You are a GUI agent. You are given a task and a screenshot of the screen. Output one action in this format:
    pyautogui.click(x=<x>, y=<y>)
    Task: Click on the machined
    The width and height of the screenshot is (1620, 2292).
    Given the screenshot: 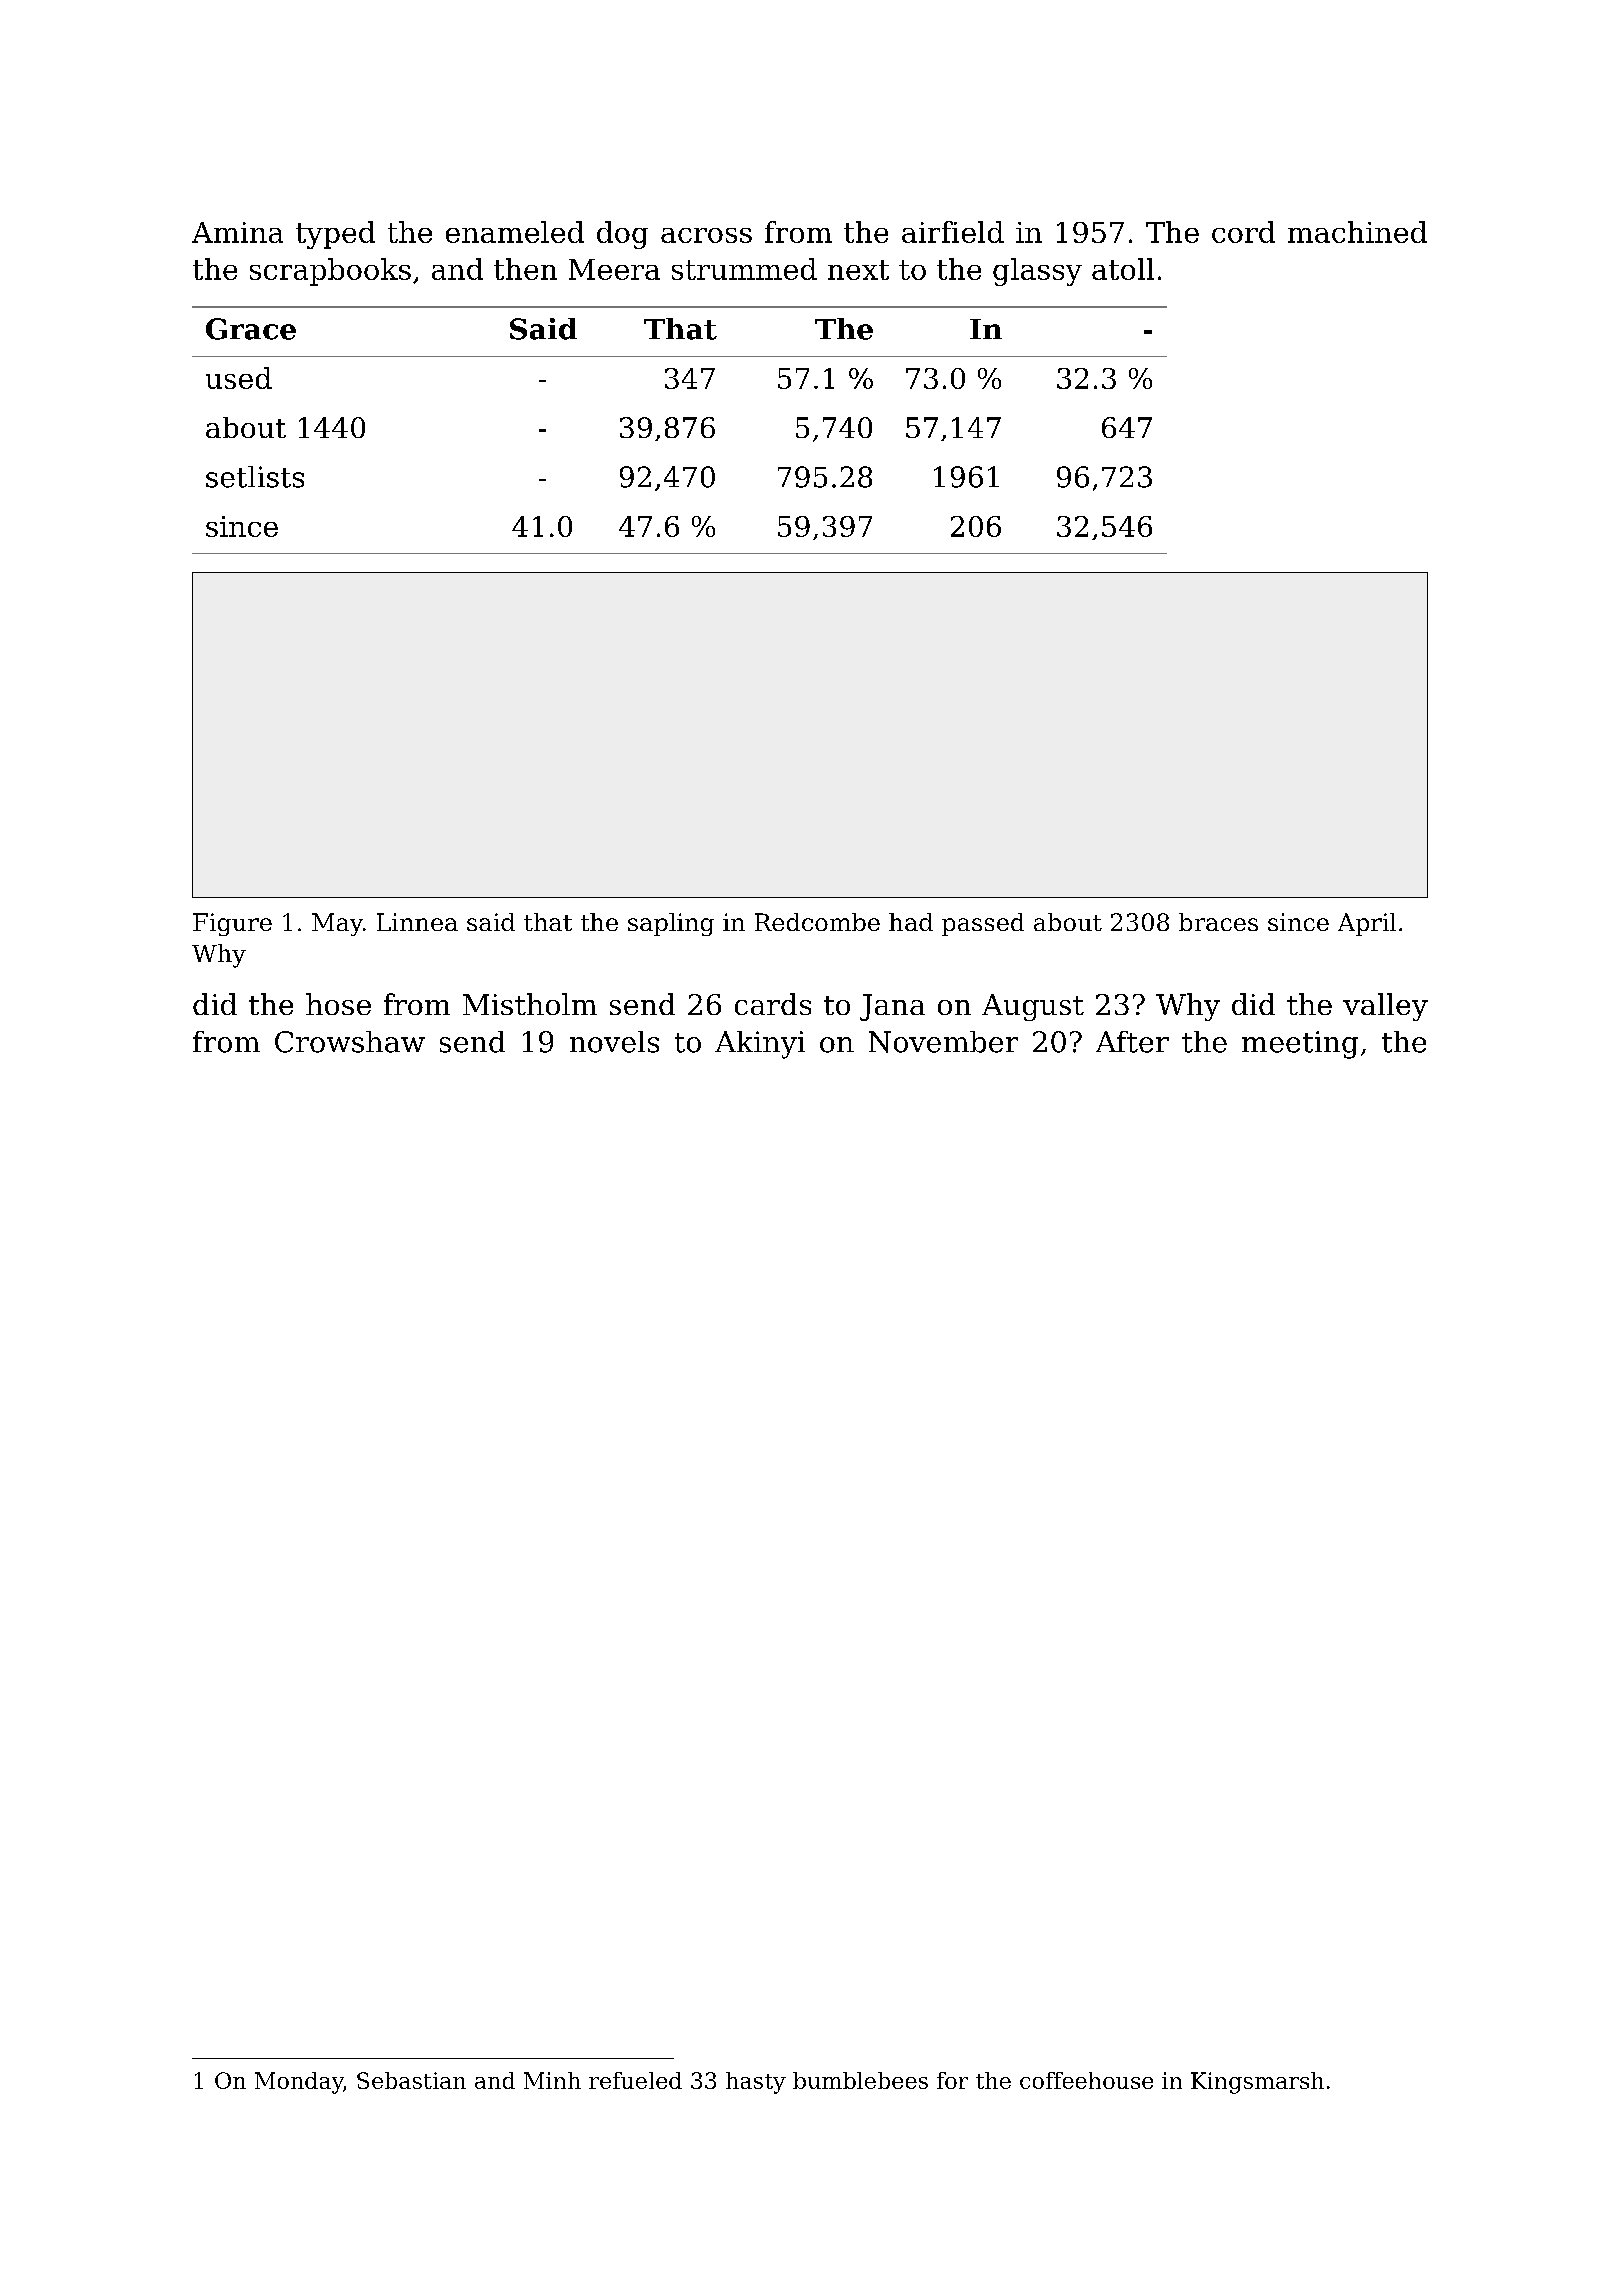 What is the action you would take?
    pyautogui.click(x=1357, y=232)
